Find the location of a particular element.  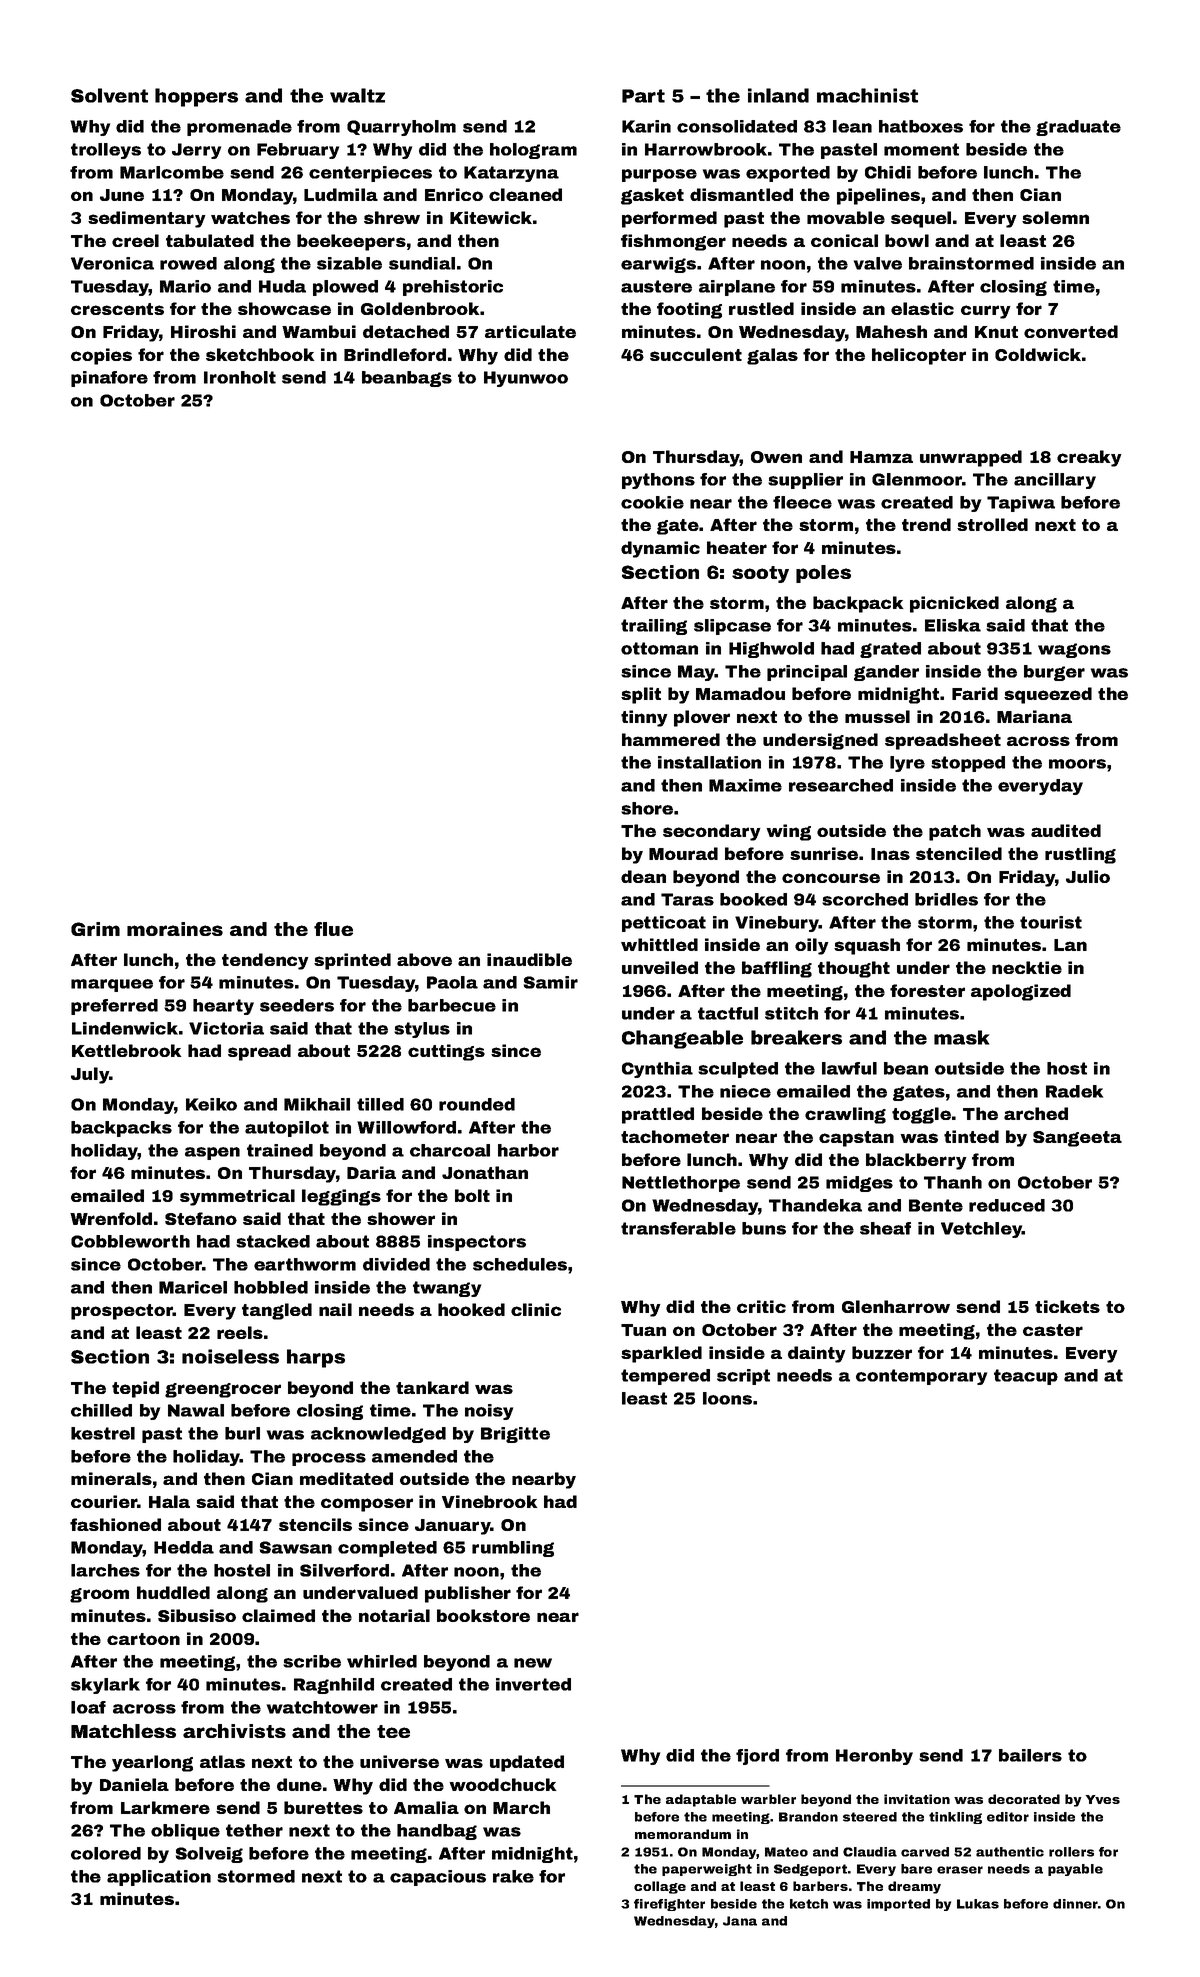

lawful is located at coordinates (849, 1068).
